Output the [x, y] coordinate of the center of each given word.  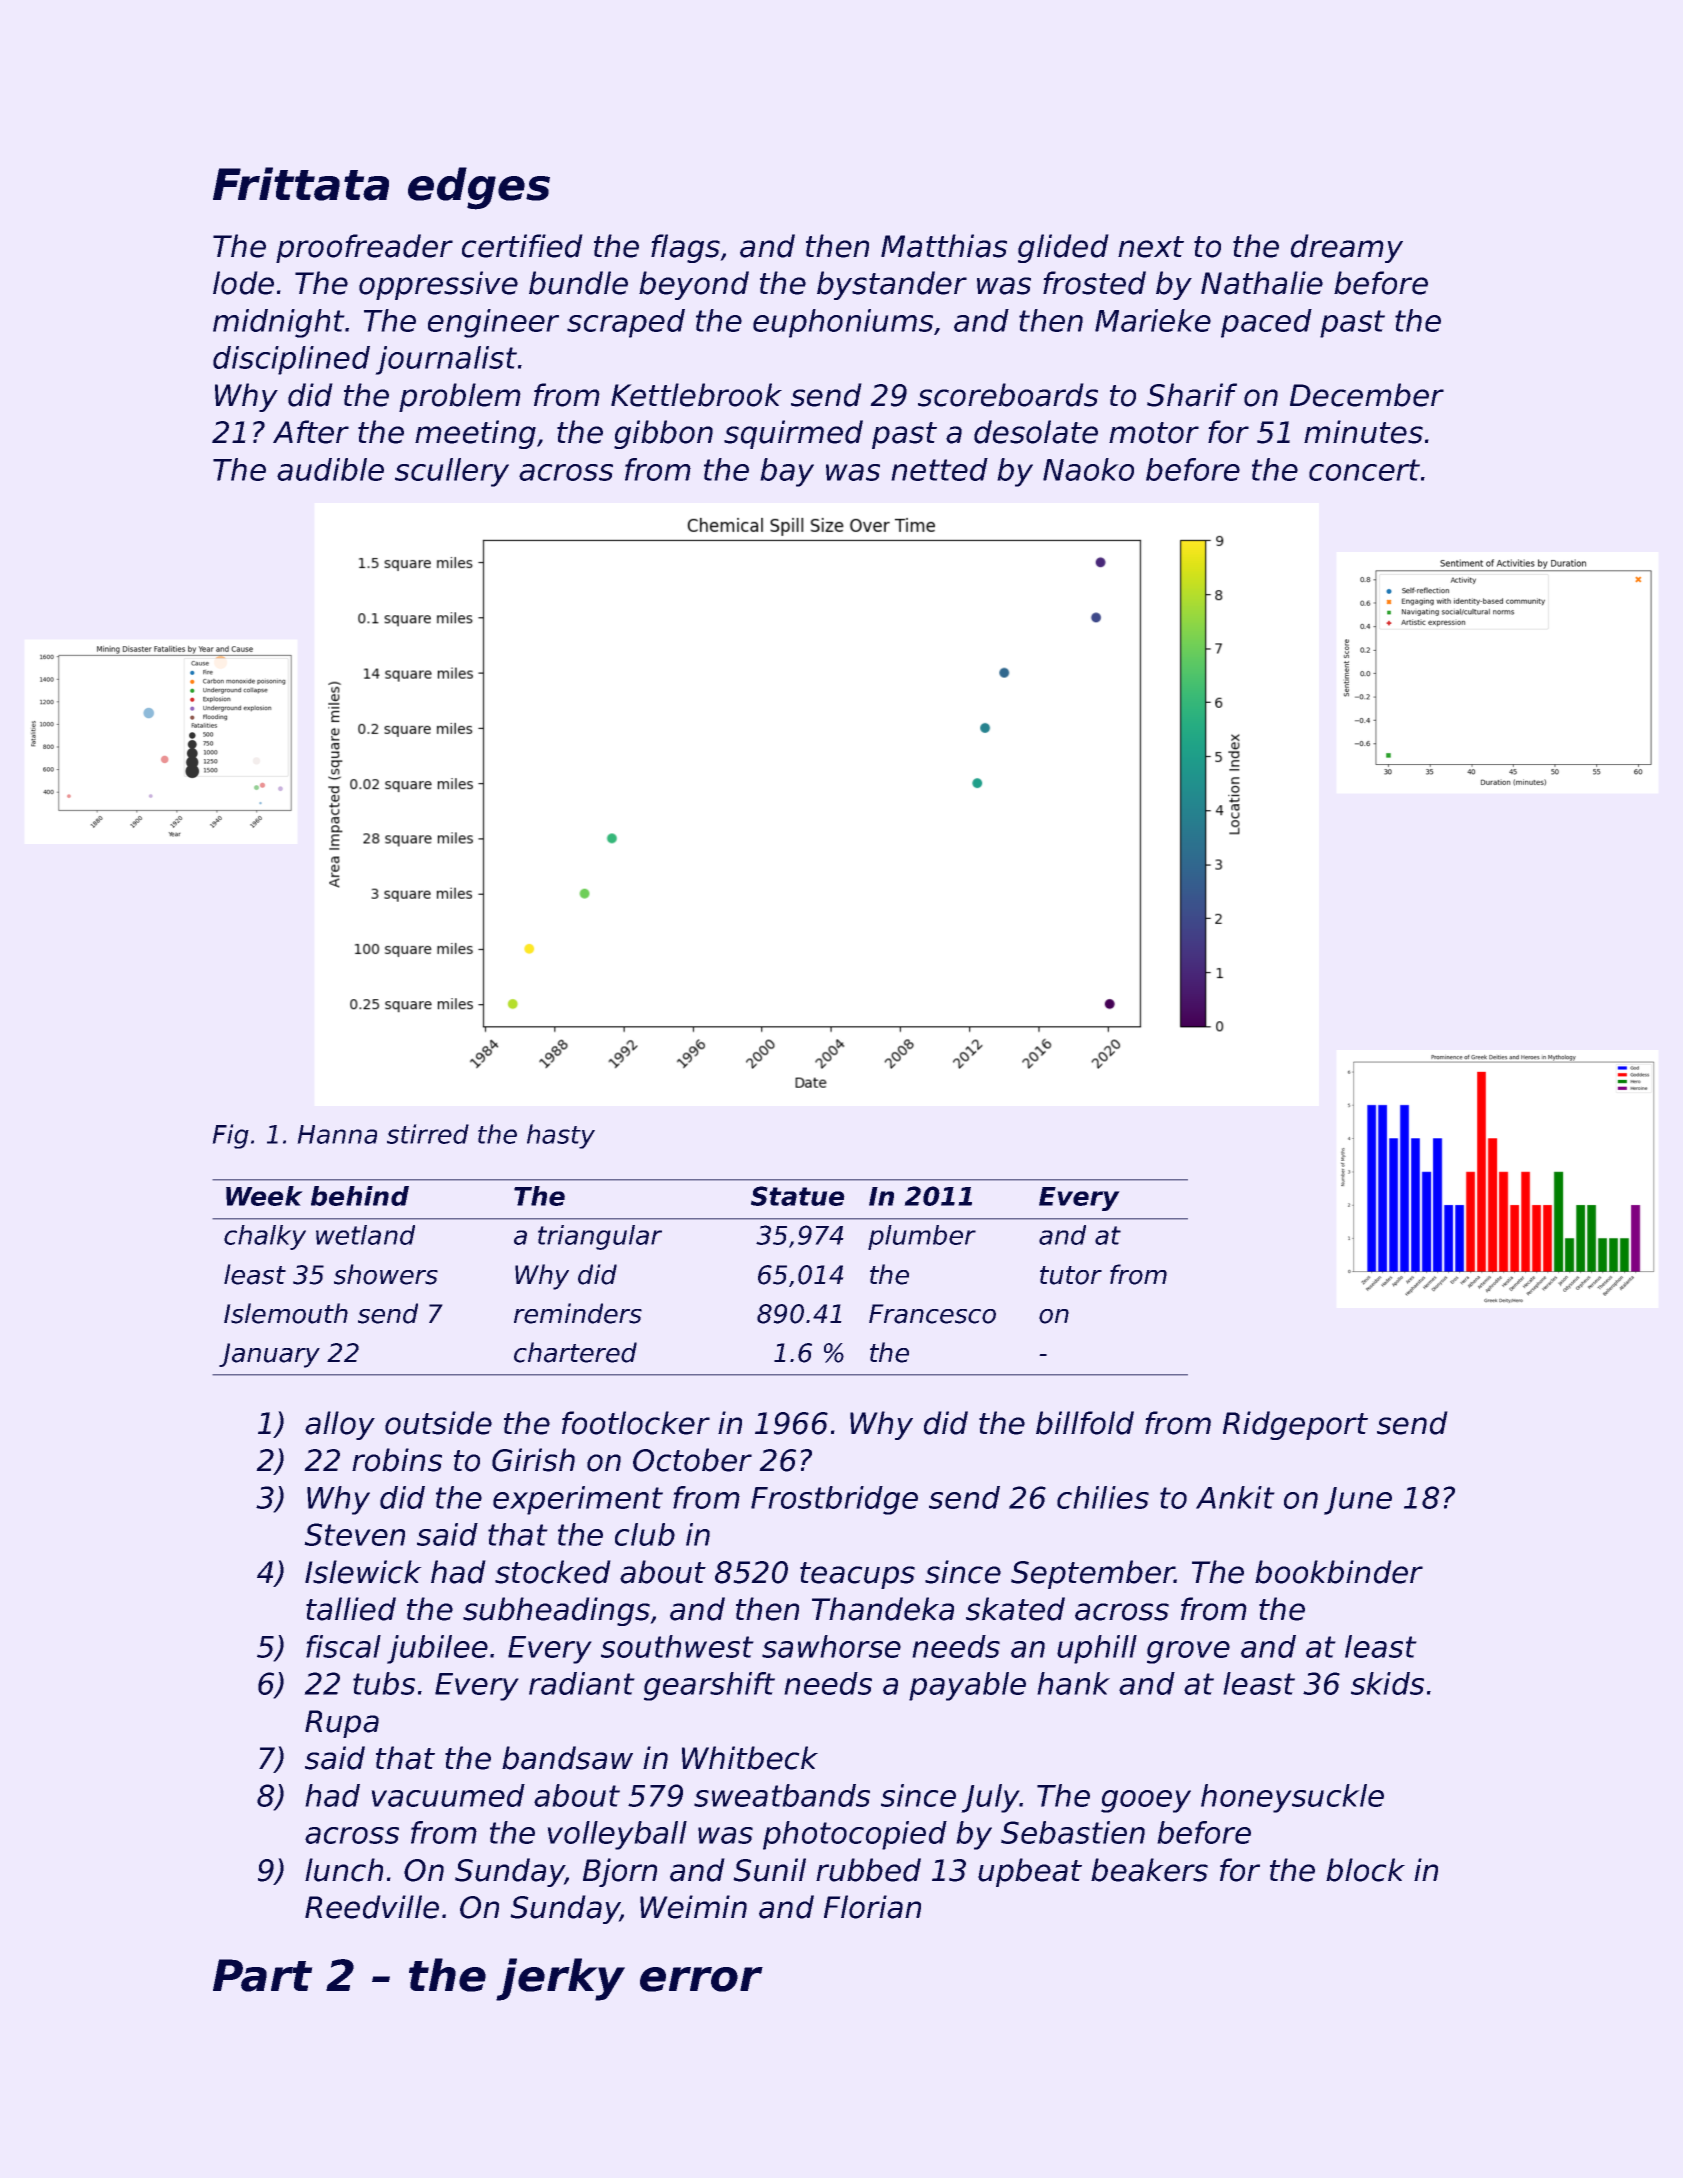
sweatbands [782, 1795]
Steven [354, 1534]
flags [685, 248]
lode [243, 283]
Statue [798, 1196]
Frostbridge [834, 1500]
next [1151, 247]
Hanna [337, 1134]
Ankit [1235, 1497]
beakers [1149, 1870]
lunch [344, 1870]
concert [1364, 470]
